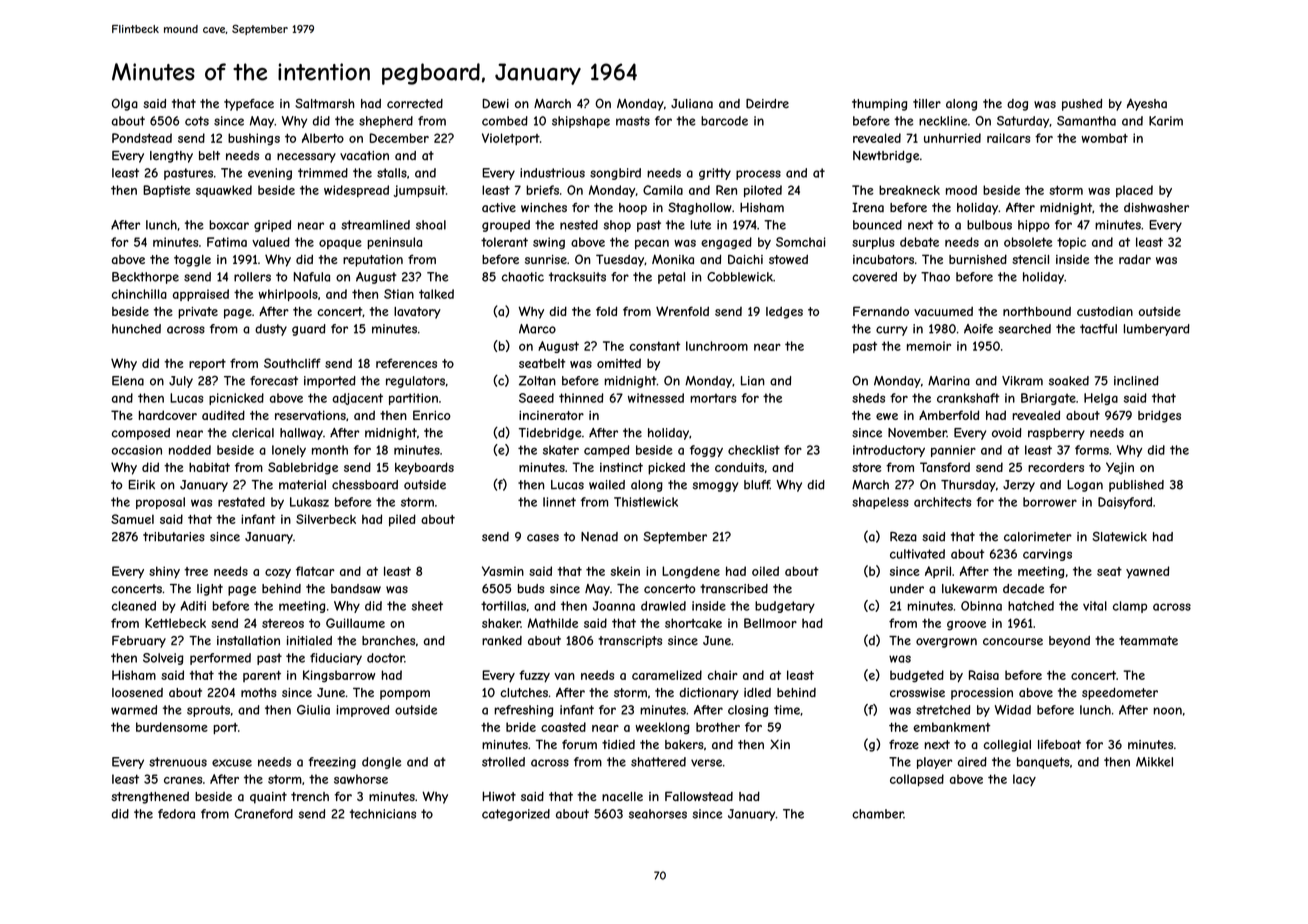  Describe the element at coordinates (1086, 121) in the image. I see `Samantha` at that location.
